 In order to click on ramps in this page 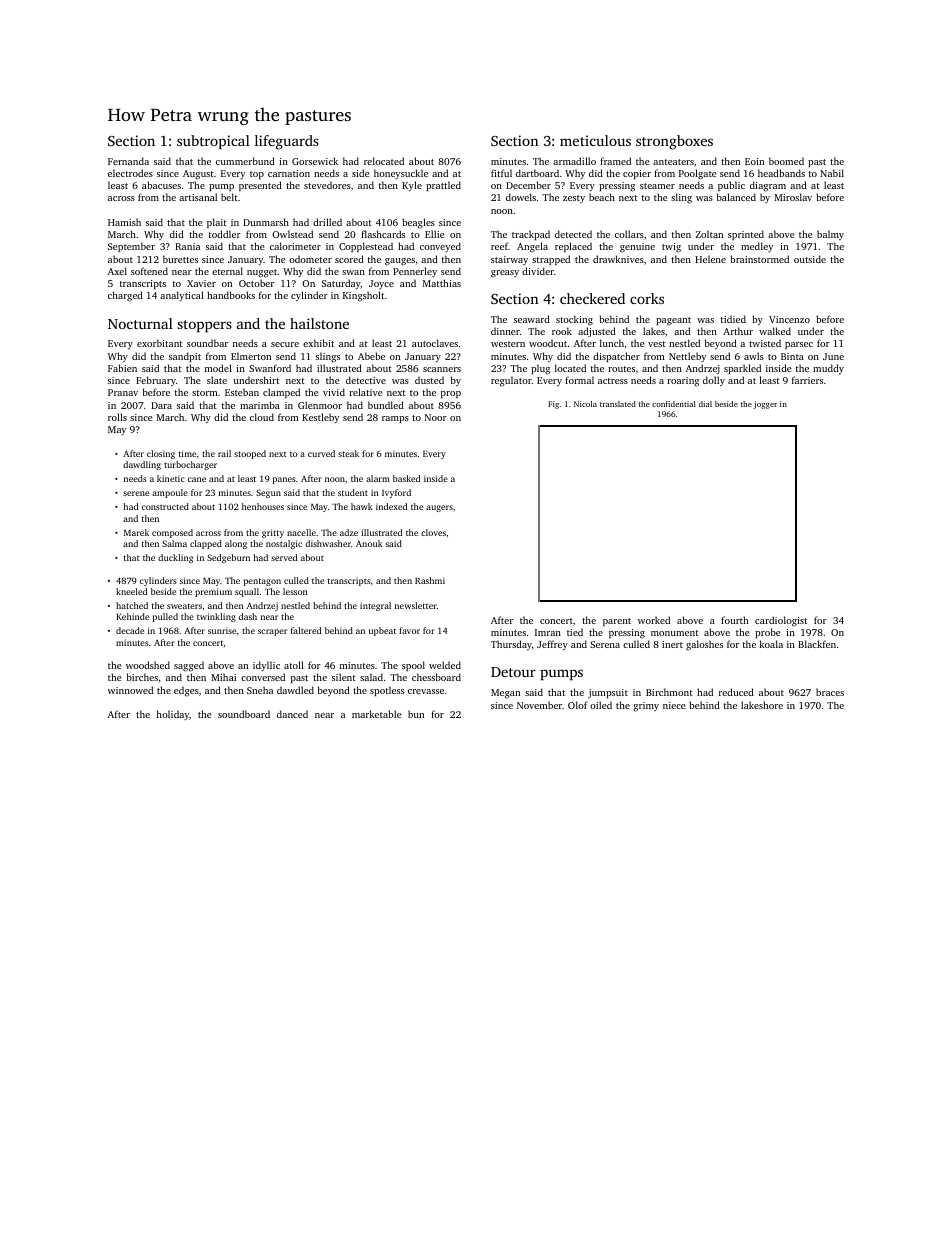, I will do `click(395, 419)`.
